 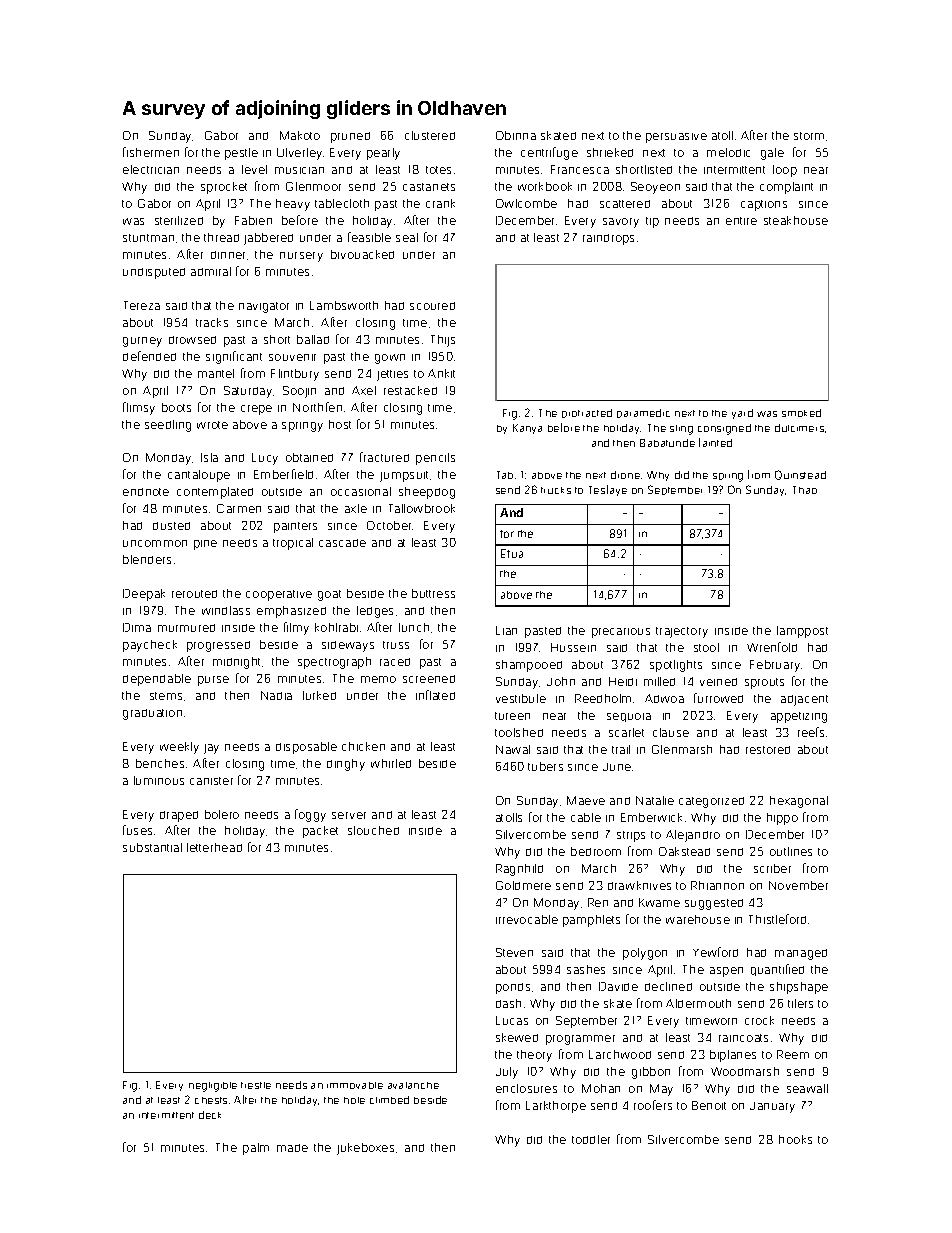 I want to click on Efua, so click(x=512, y=553).
